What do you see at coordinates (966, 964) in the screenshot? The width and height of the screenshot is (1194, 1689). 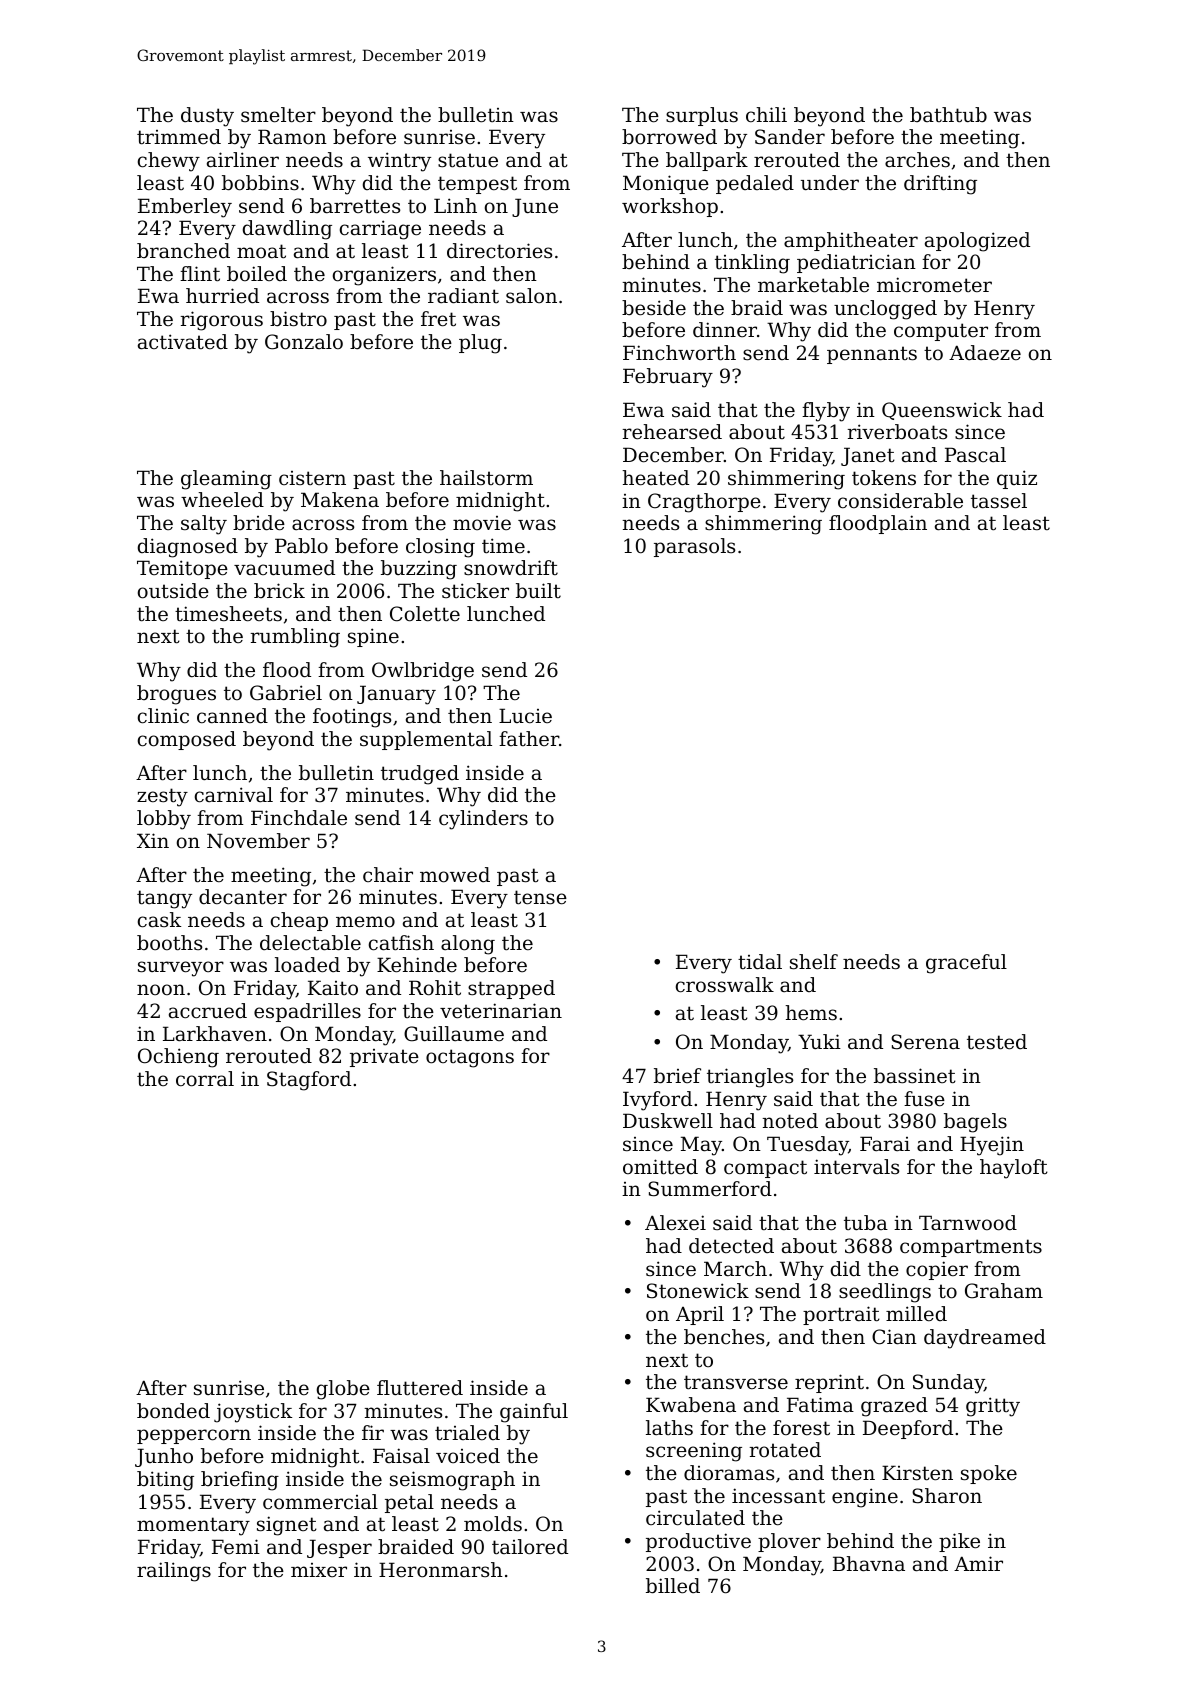 I see `graceful` at bounding box center [966, 964].
